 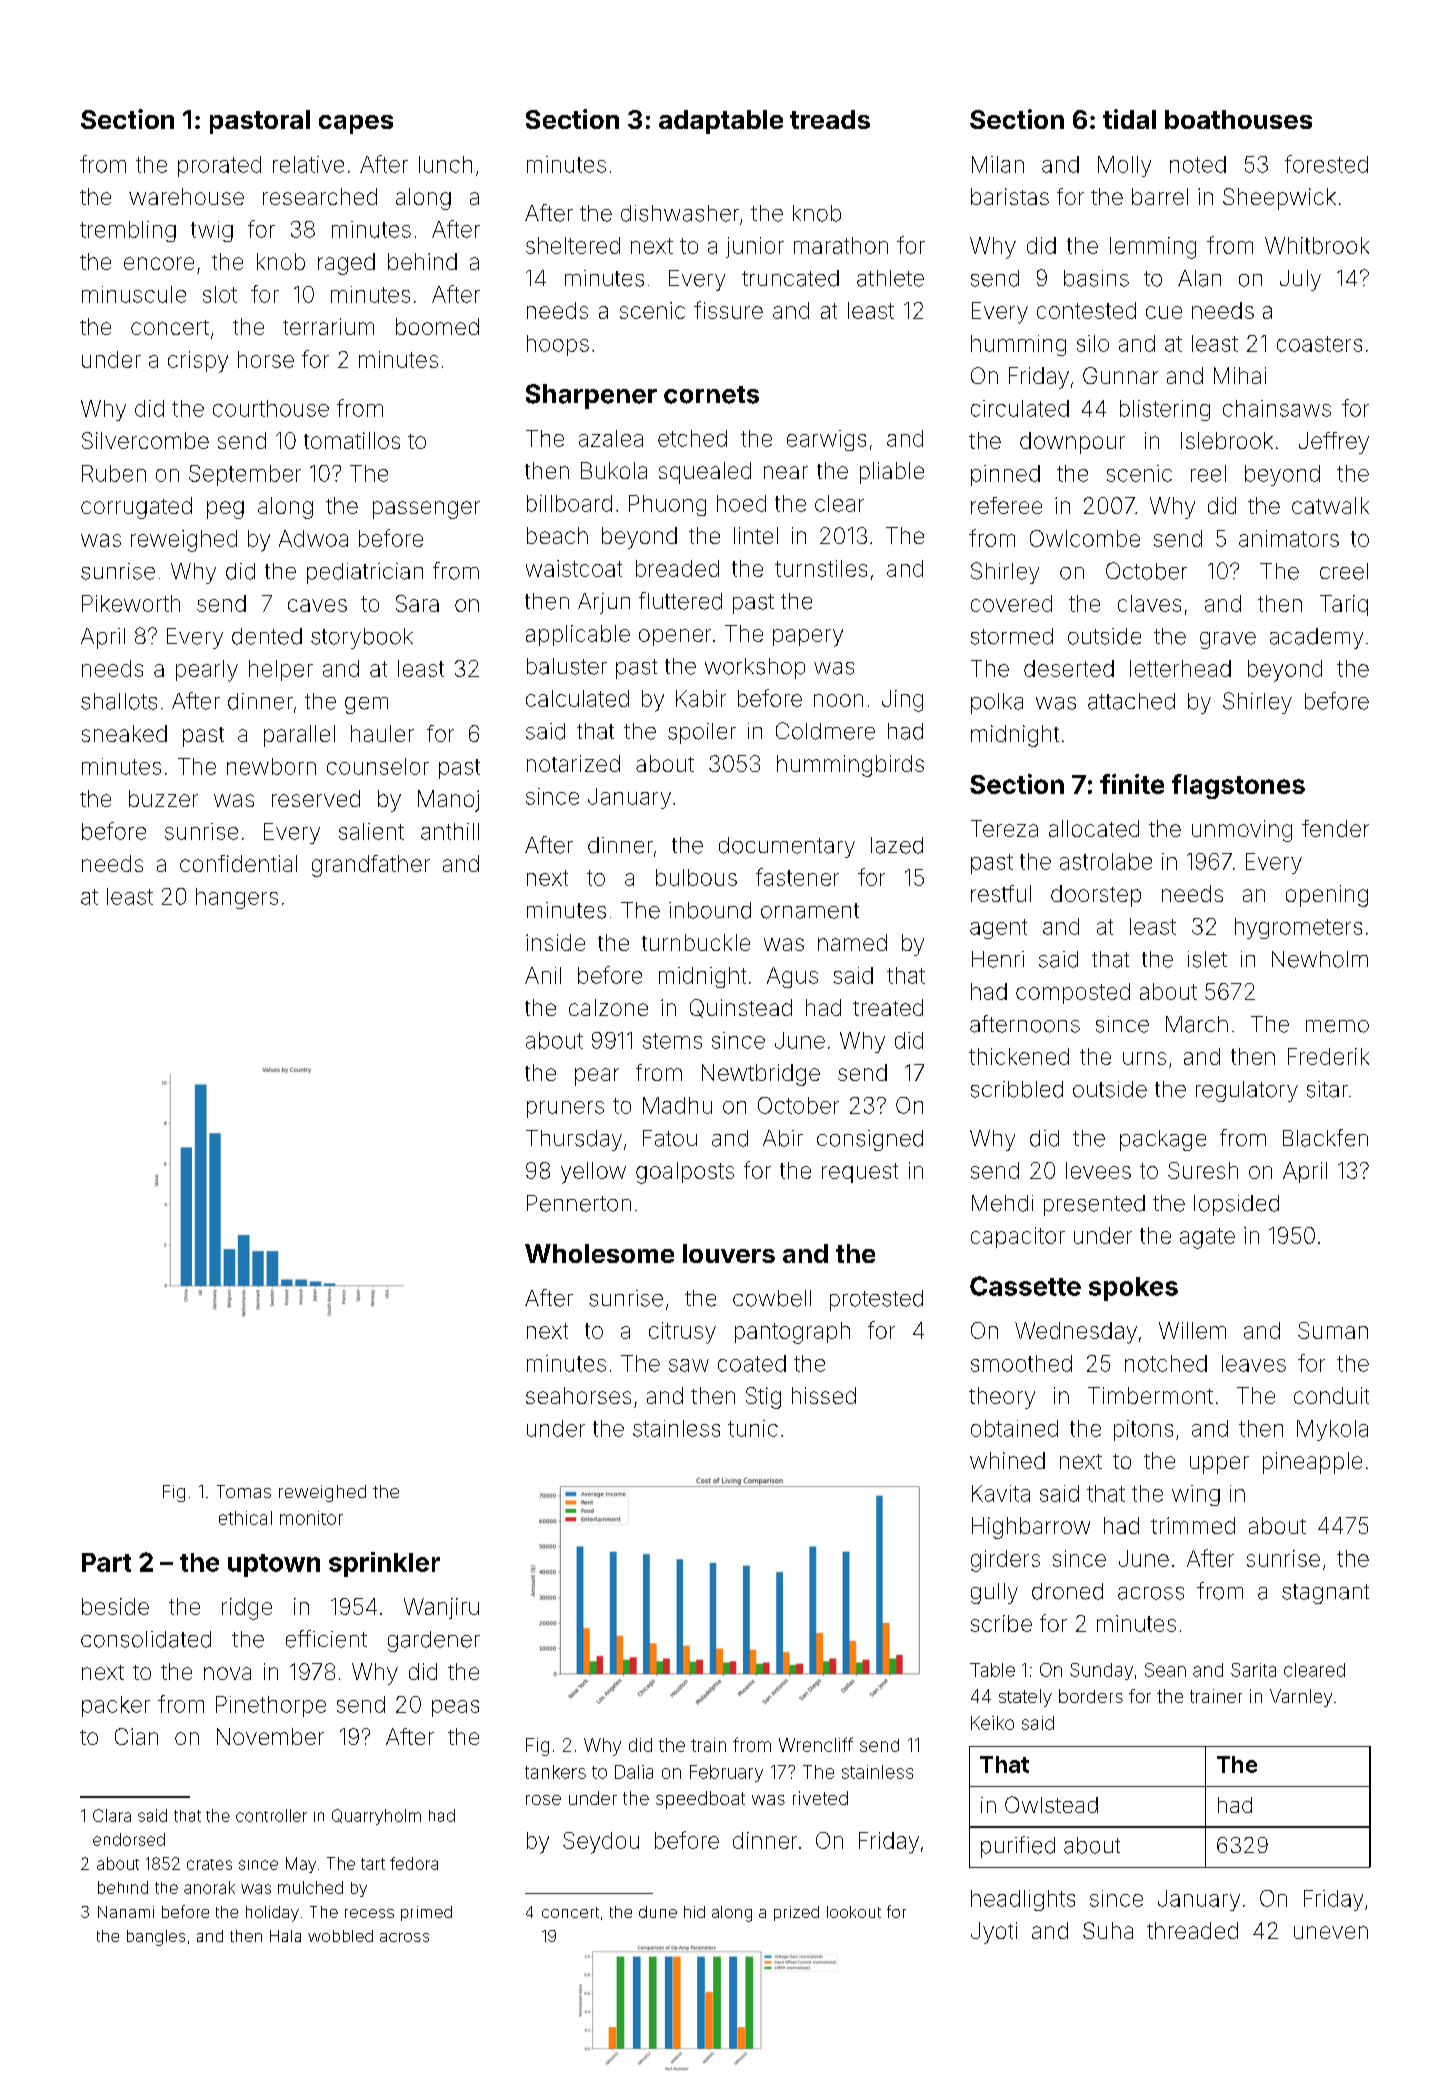 I want to click on capes, so click(x=356, y=124).
